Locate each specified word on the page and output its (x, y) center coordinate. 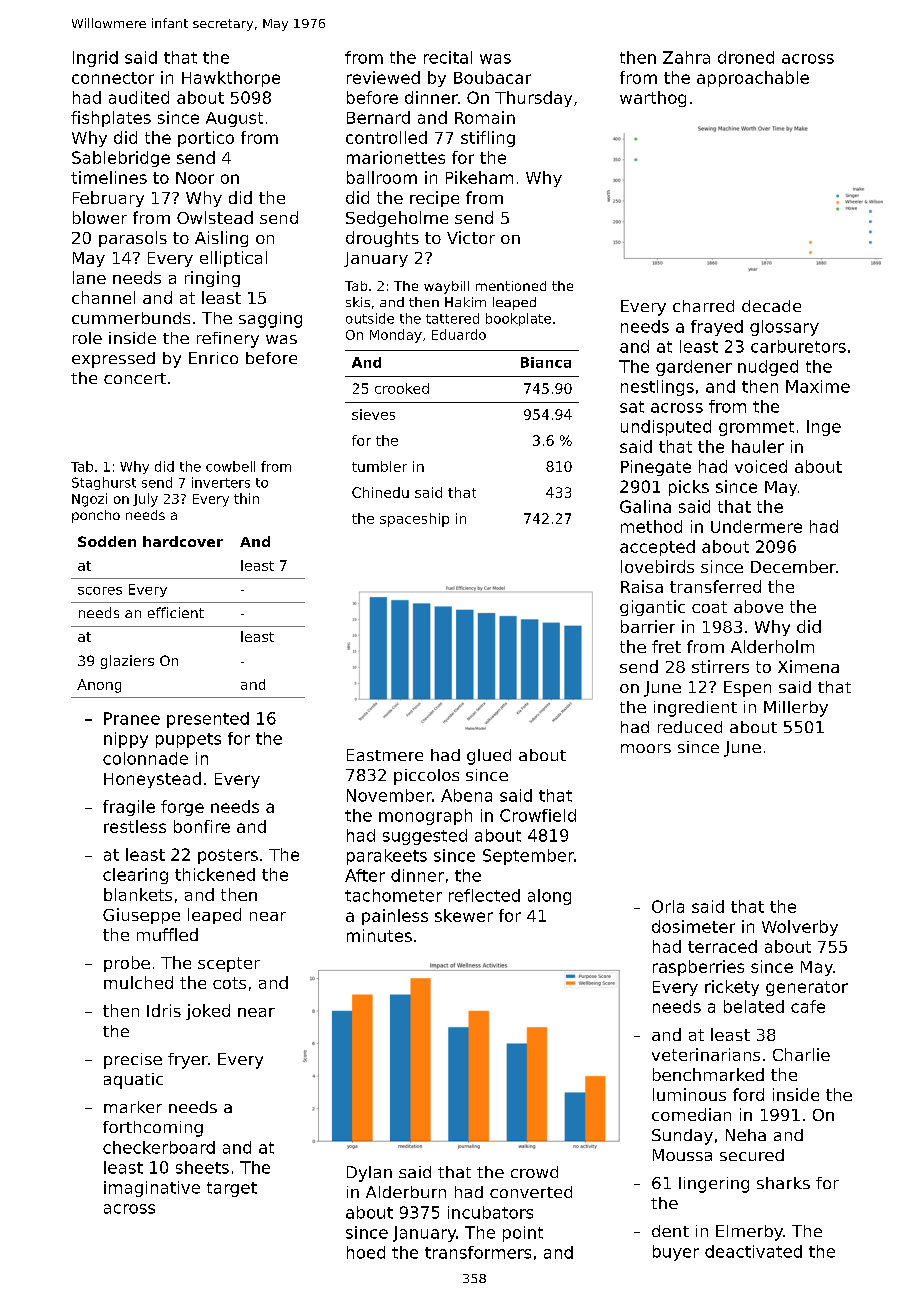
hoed (366, 1252)
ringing (212, 279)
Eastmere (385, 755)
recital (448, 57)
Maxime (818, 386)
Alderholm (772, 646)
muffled (167, 934)
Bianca (546, 362)
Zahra (686, 57)
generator (807, 988)
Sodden (107, 541)
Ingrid (95, 59)
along (549, 897)
